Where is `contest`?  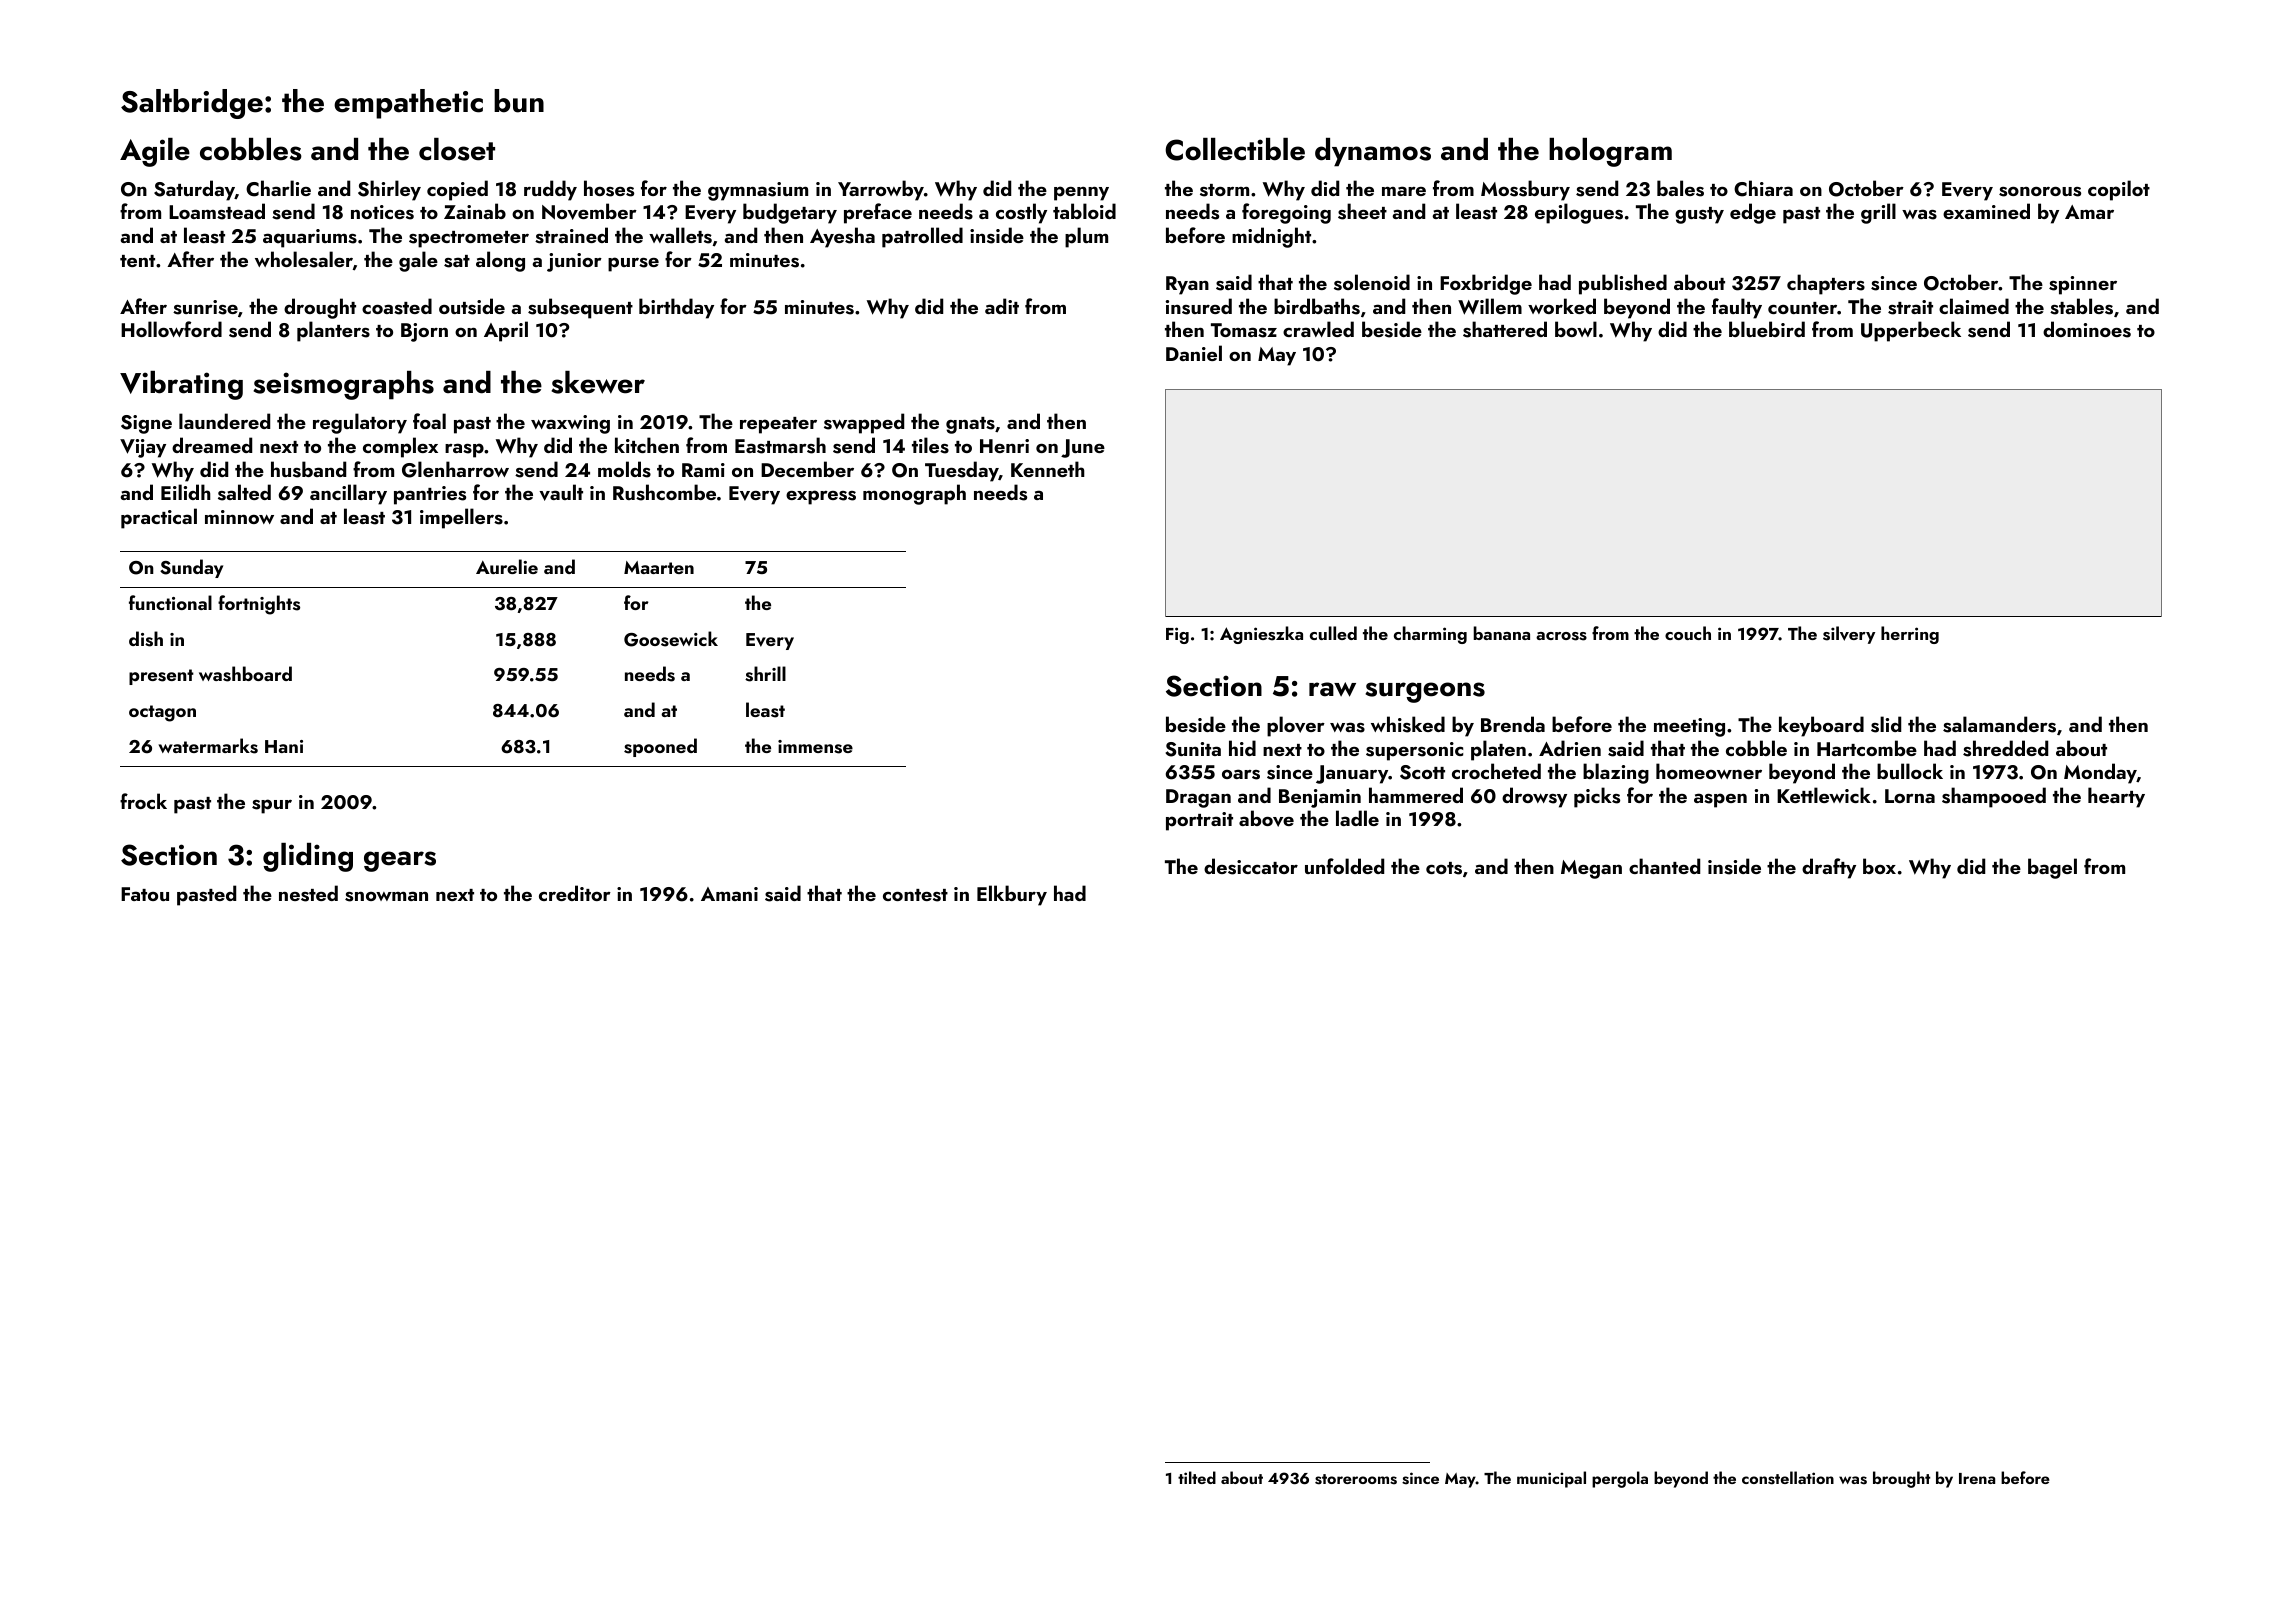
contest is located at coordinates (915, 895).
